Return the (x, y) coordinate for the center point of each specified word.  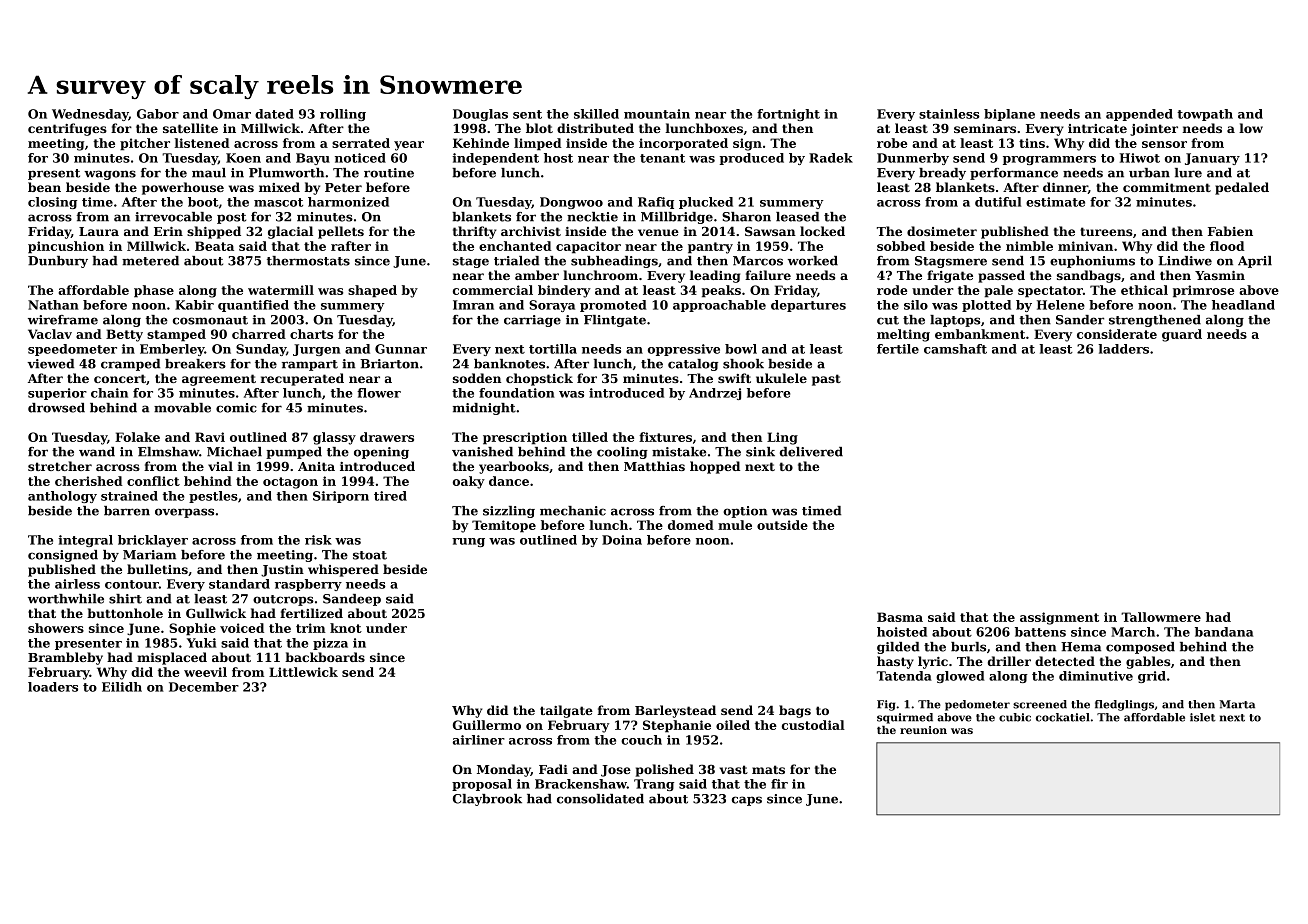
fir (779, 784)
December (204, 687)
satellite (190, 128)
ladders (1123, 349)
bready (942, 174)
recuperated (302, 379)
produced (752, 159)
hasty (895, 662)
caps (747, 801)
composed (1140, 648)
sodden (477, 378)
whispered (343, 570)
